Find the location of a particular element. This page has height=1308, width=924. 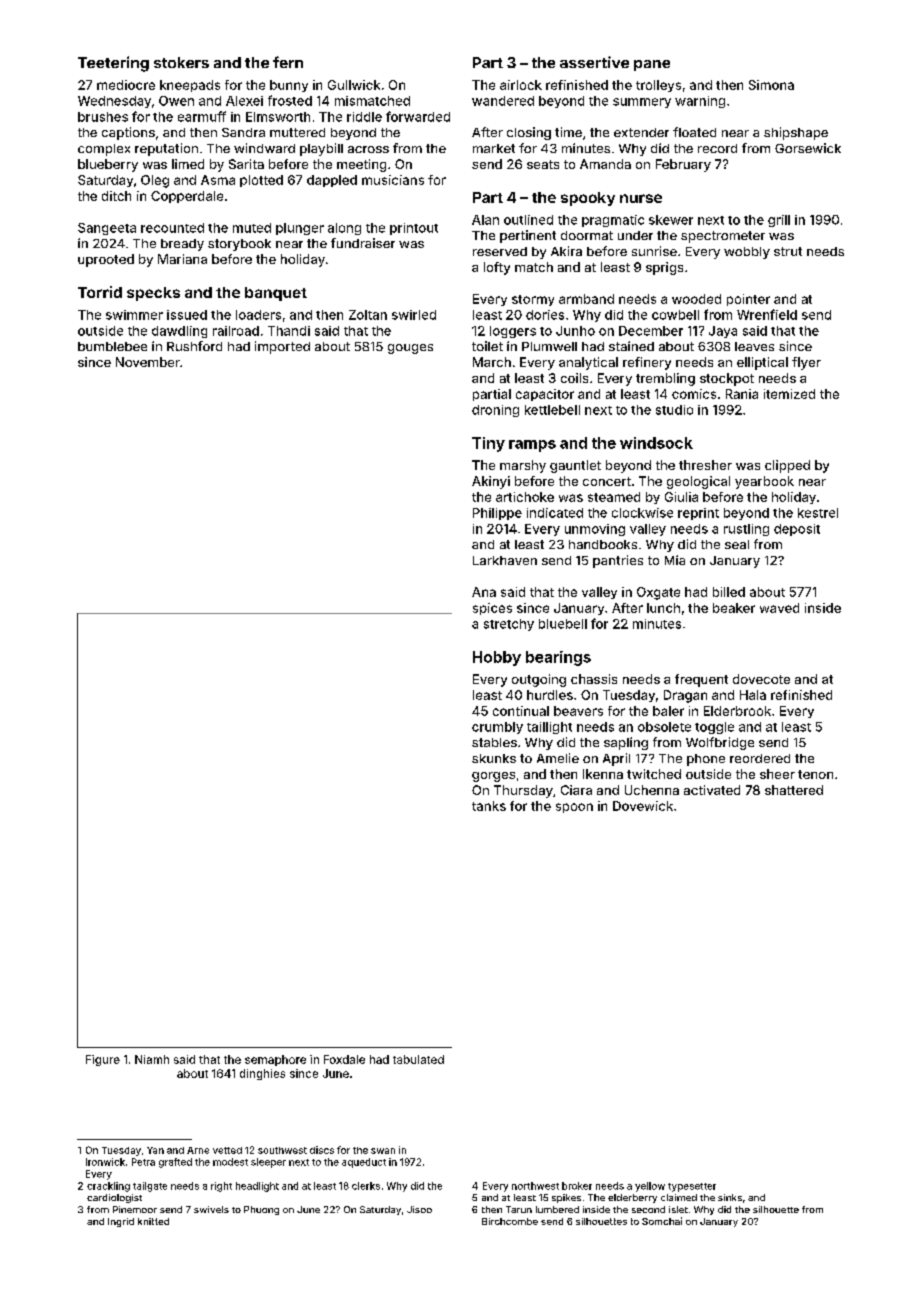

bearings is located at coordinates (558, 658).
